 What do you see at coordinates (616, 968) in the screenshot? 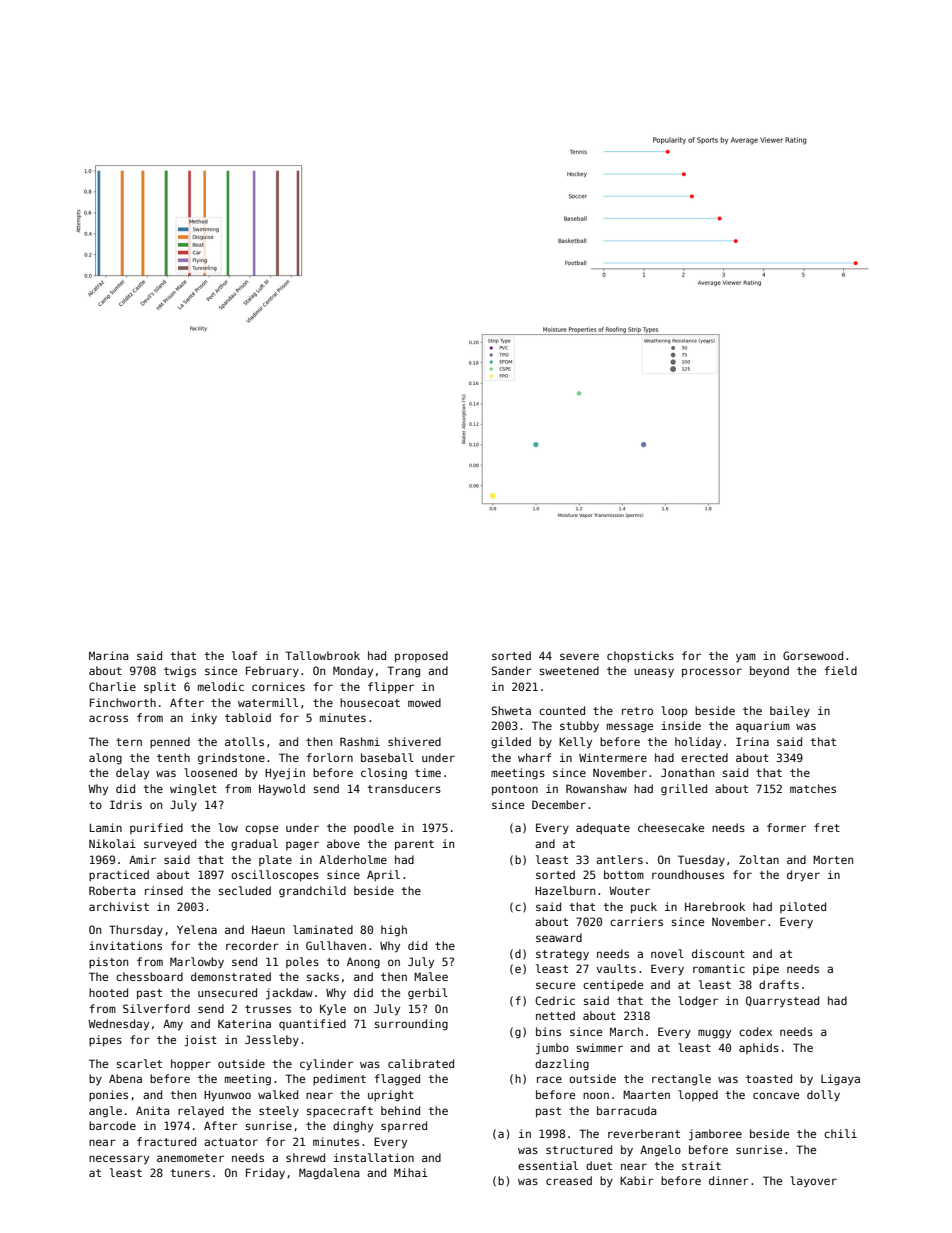
I see `vaults` at bounding box center [616, 968].
